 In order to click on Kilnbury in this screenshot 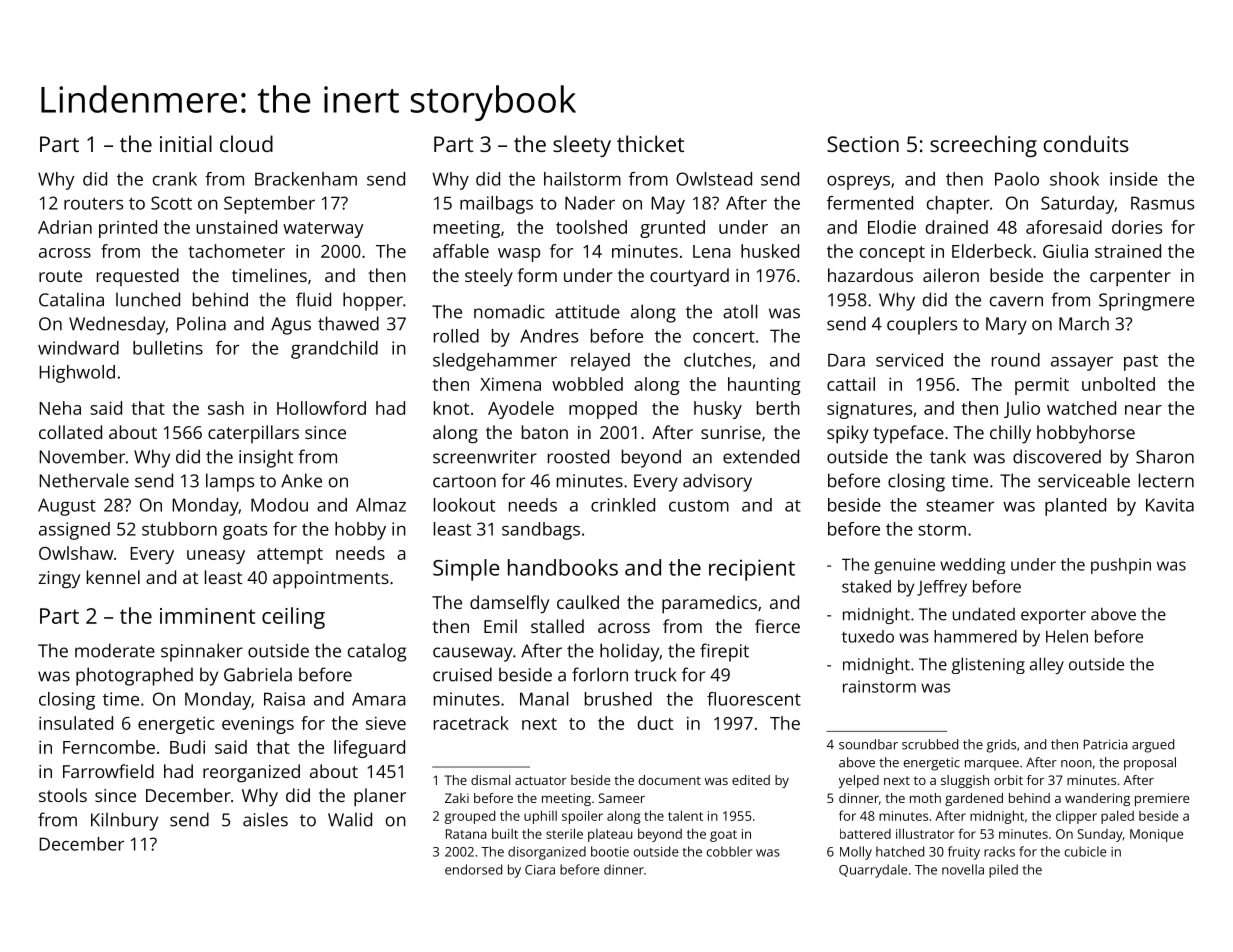, I will do `click(124, 821)`.
